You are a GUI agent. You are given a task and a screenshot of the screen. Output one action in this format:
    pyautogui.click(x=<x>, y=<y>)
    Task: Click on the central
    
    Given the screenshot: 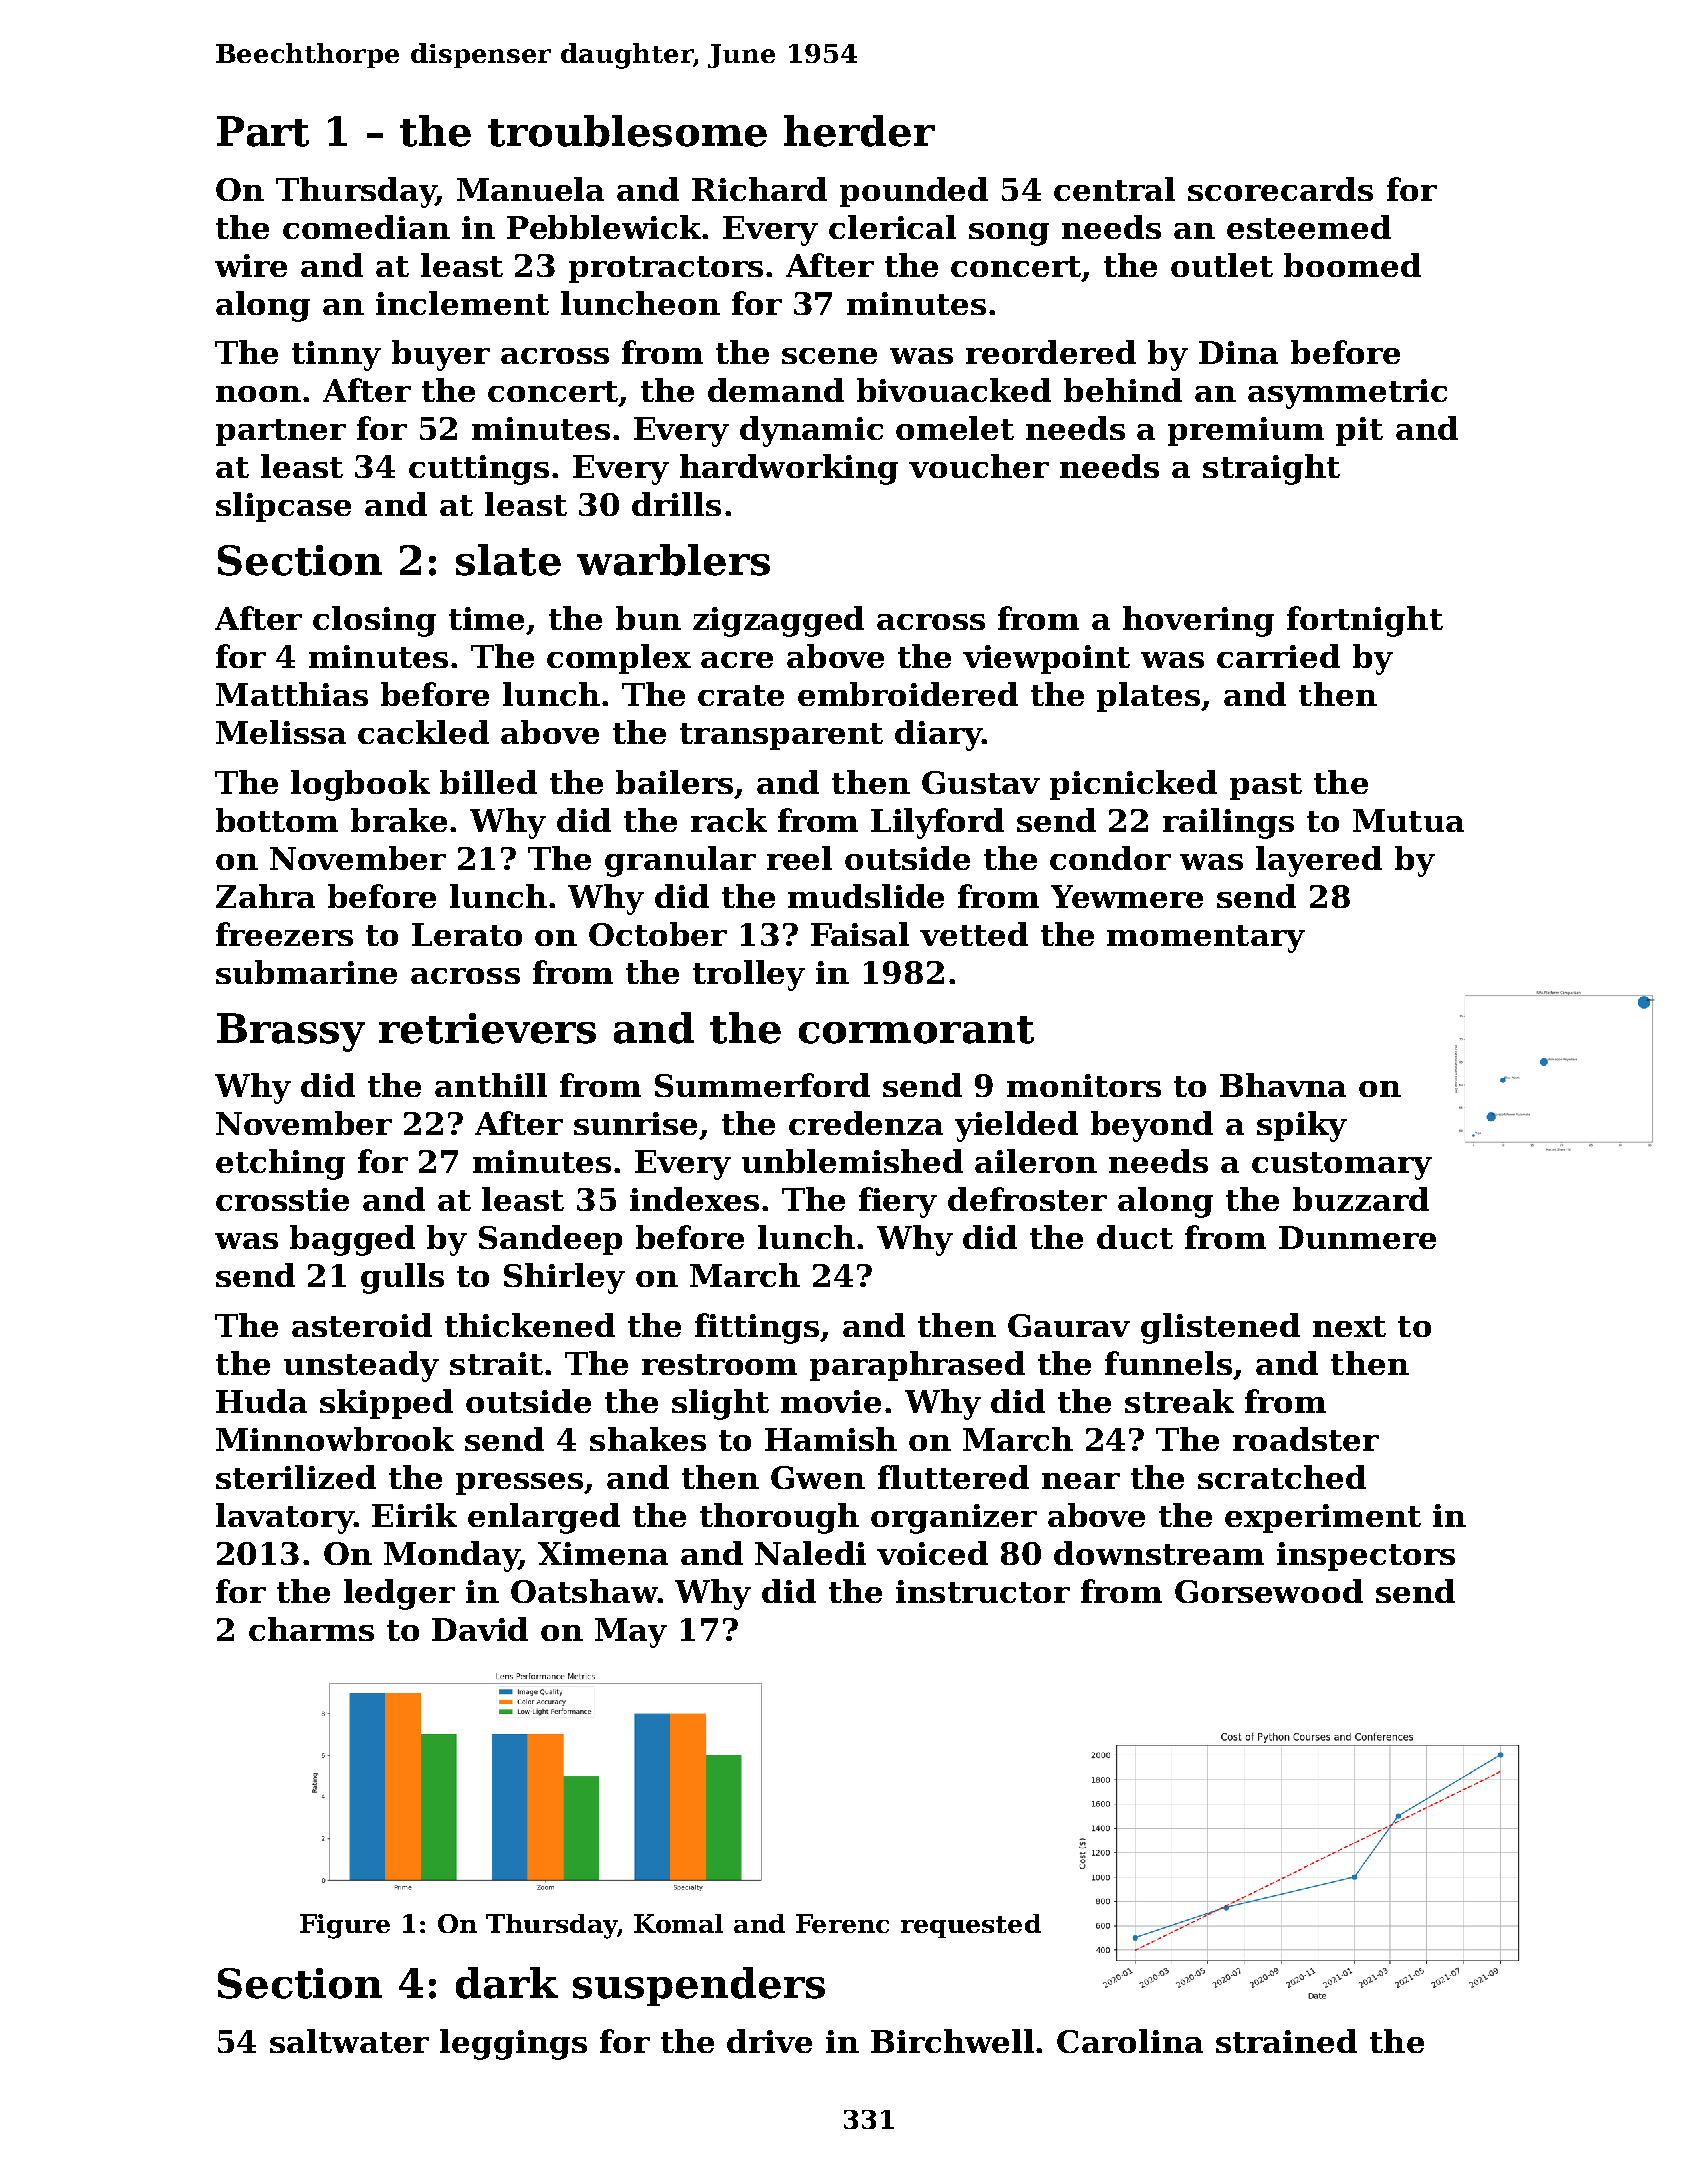 What is the action you would take?
    pyautogui.click(x=1114, y=189)
